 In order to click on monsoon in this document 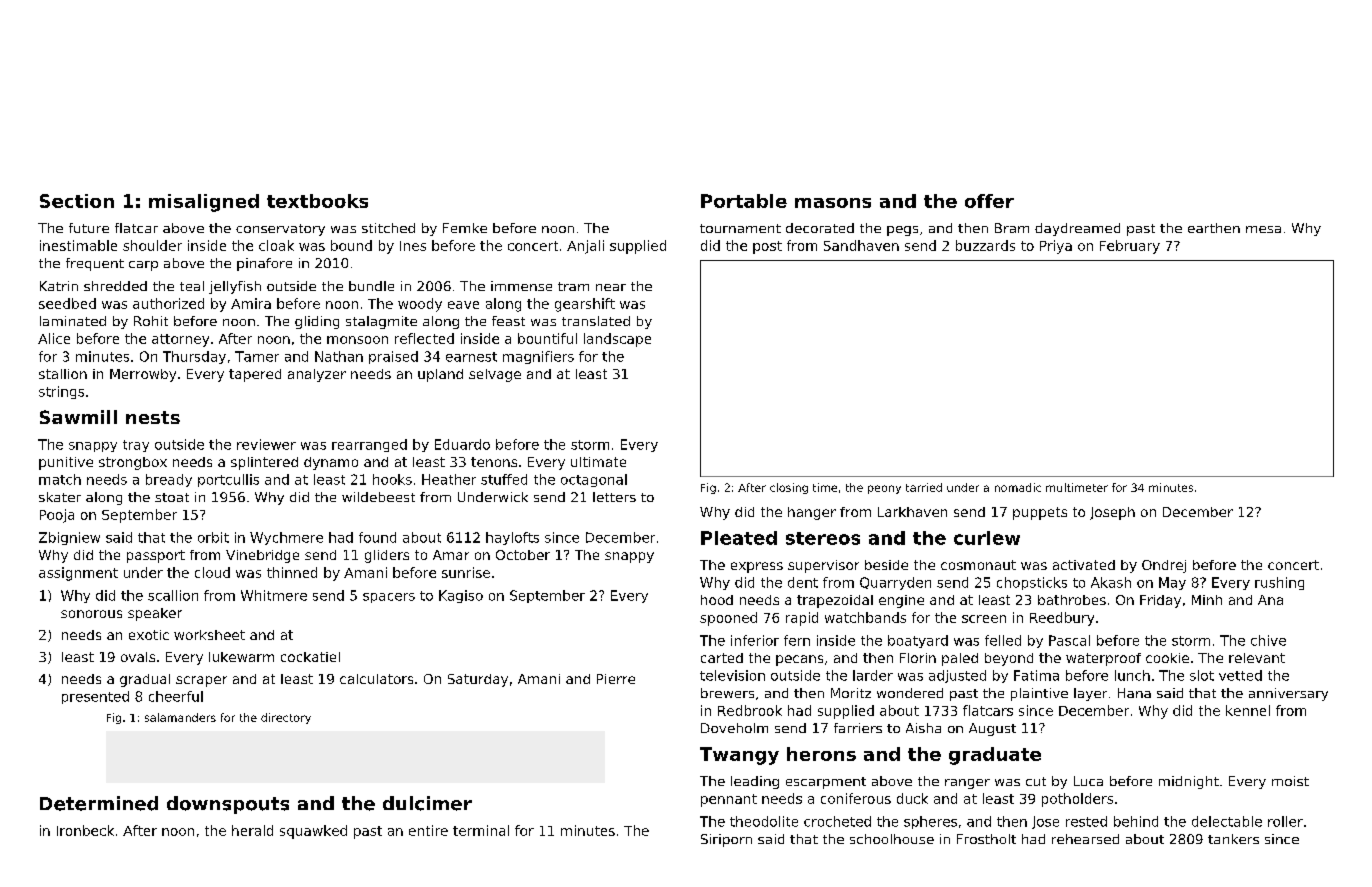, I will do `click(357, 340)`.
